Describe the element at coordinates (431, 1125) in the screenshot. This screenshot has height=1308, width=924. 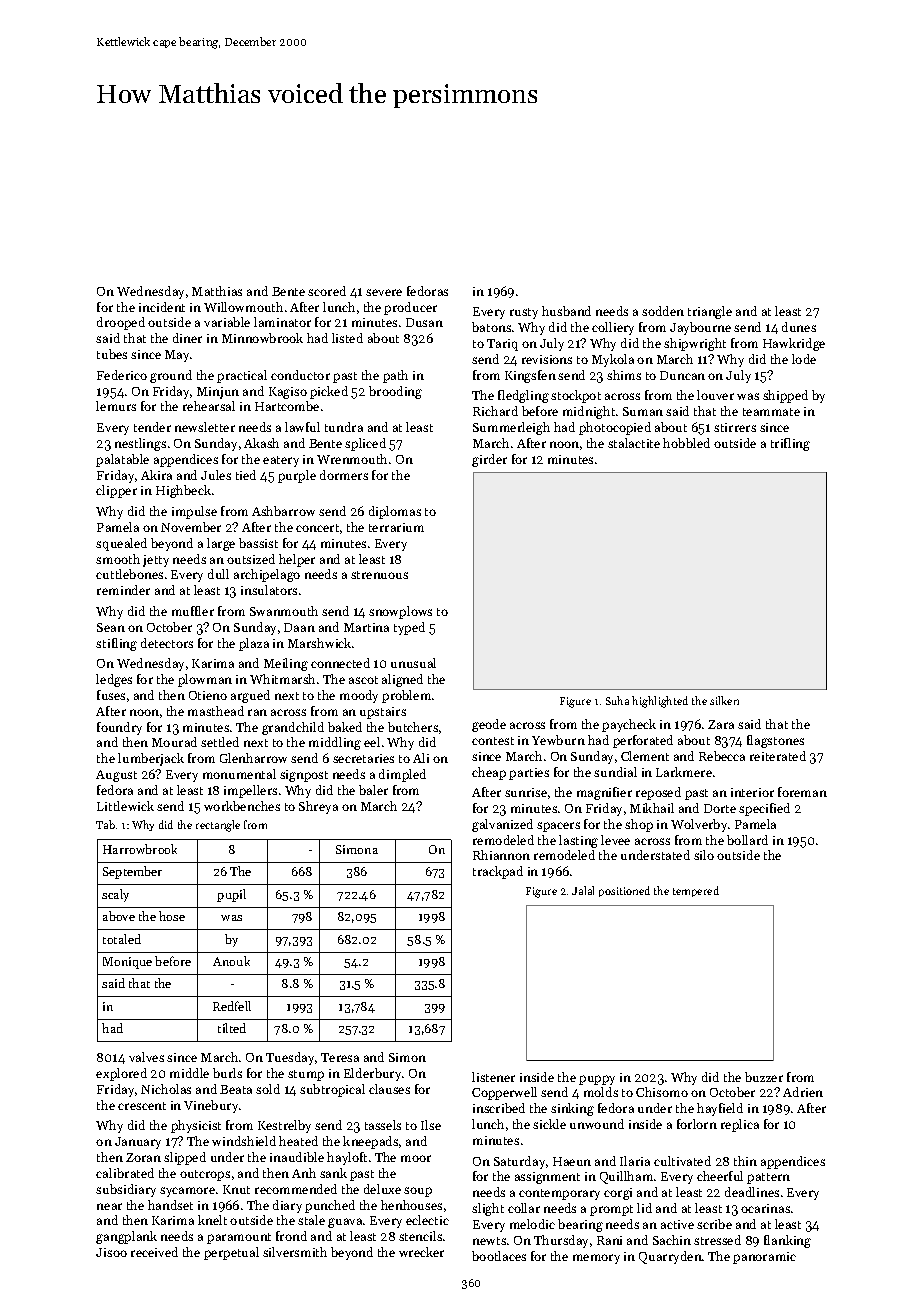
I see `Ilse` at that location.
